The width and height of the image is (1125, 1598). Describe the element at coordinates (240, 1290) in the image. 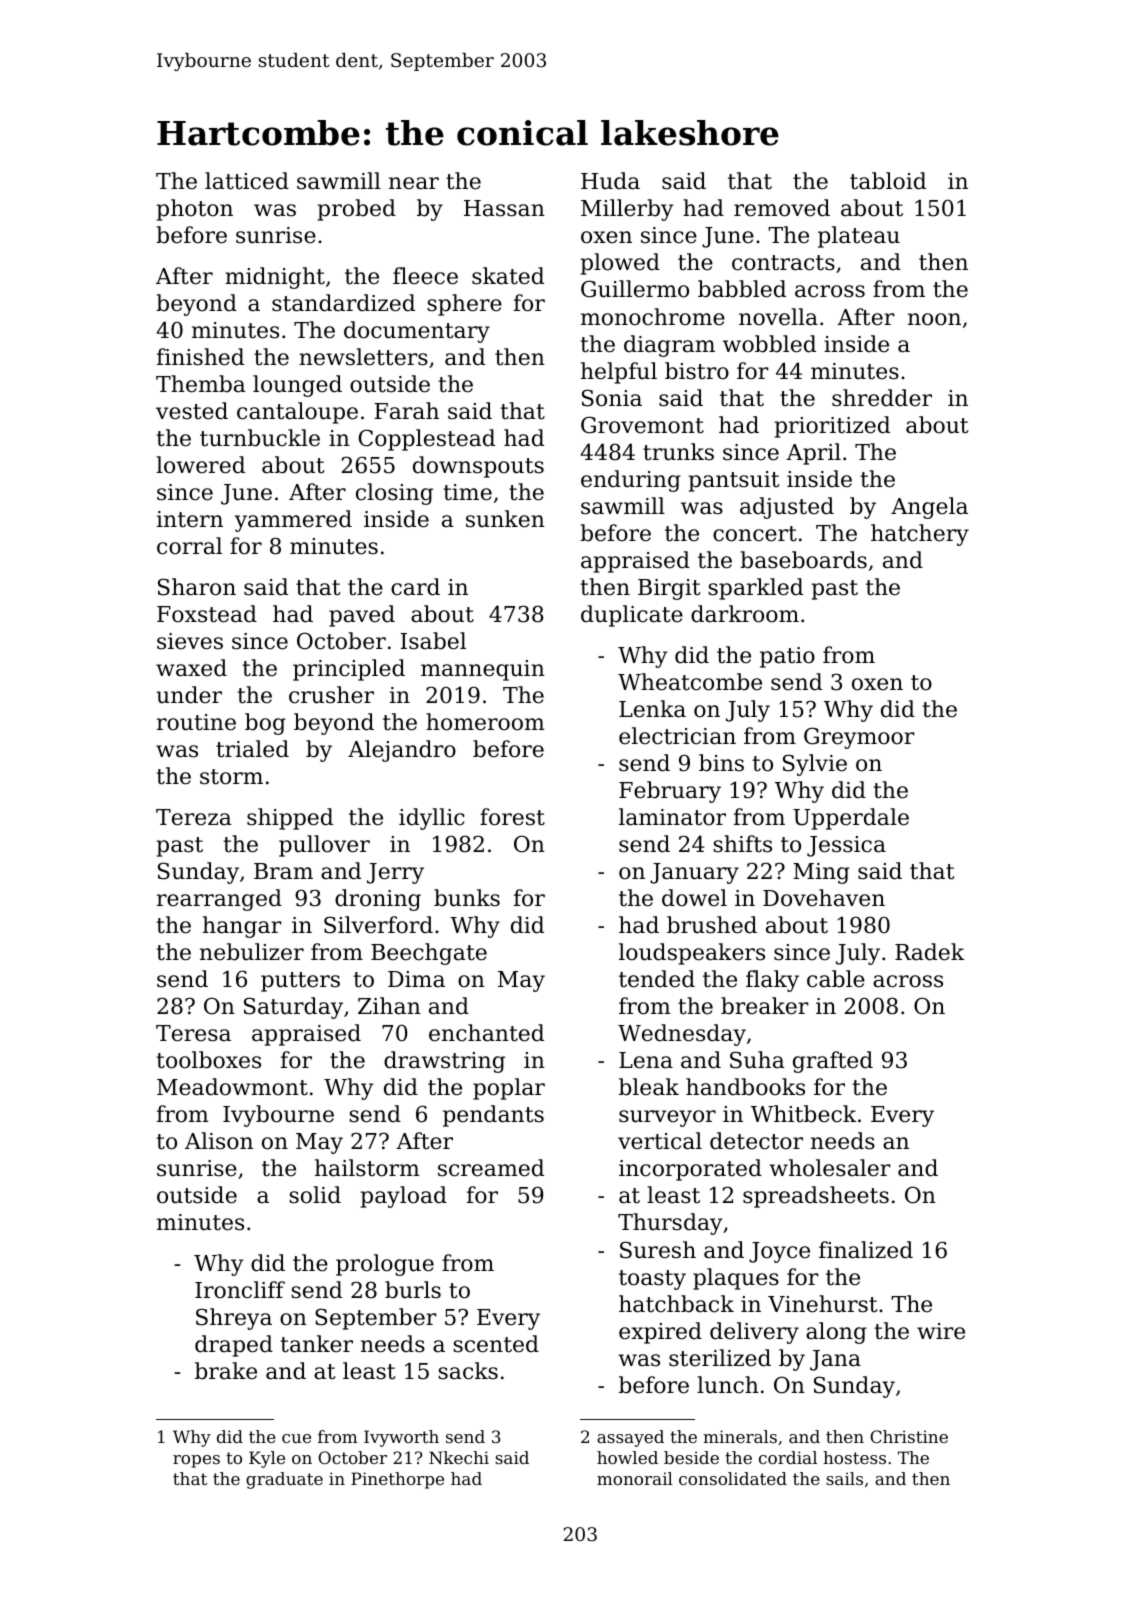

I see `Ironcliff` at that location.
